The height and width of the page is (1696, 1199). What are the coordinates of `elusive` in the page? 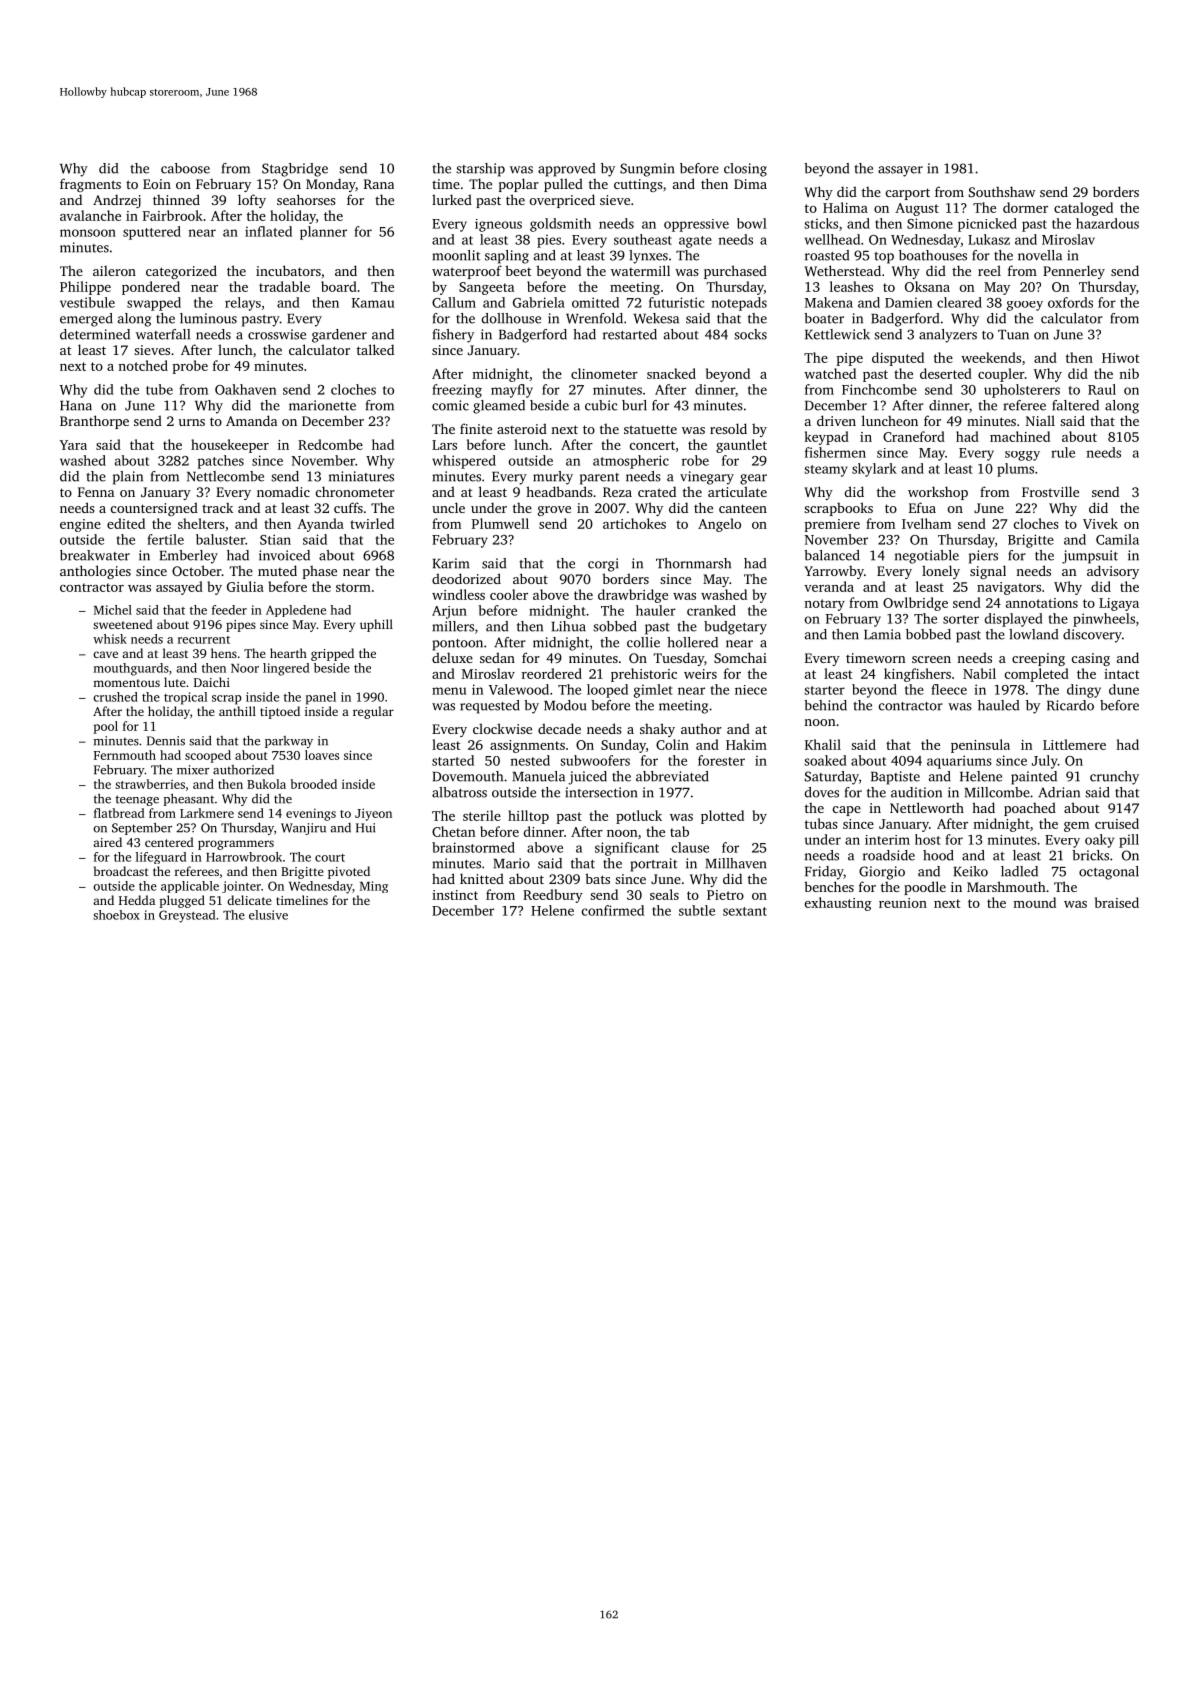 It's located at (268, 915).
